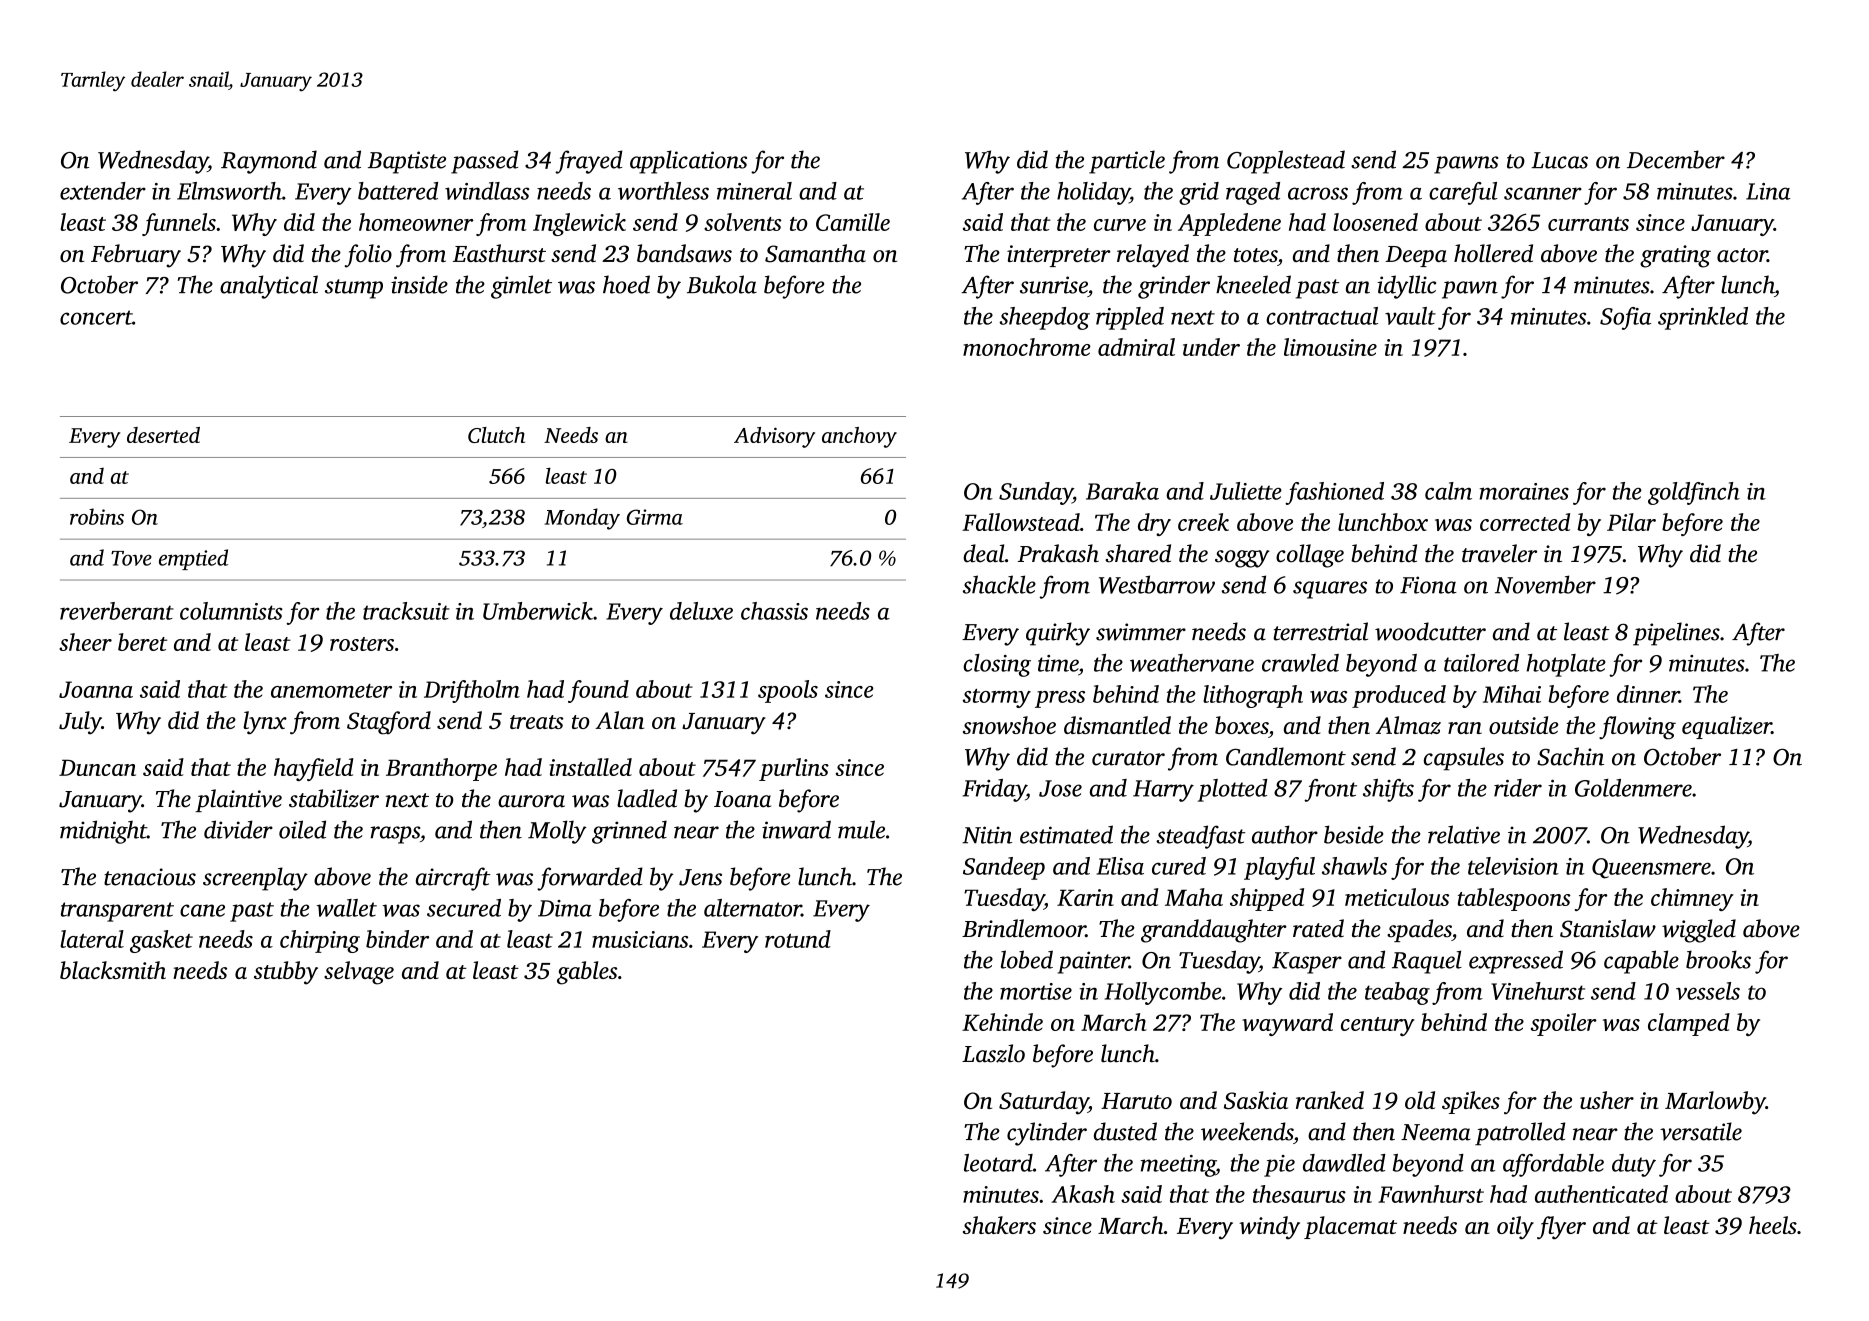  What do you see at coordinates (1676, 159) in the screenshot?
I see `December` at bounding box center [1676, 159].
